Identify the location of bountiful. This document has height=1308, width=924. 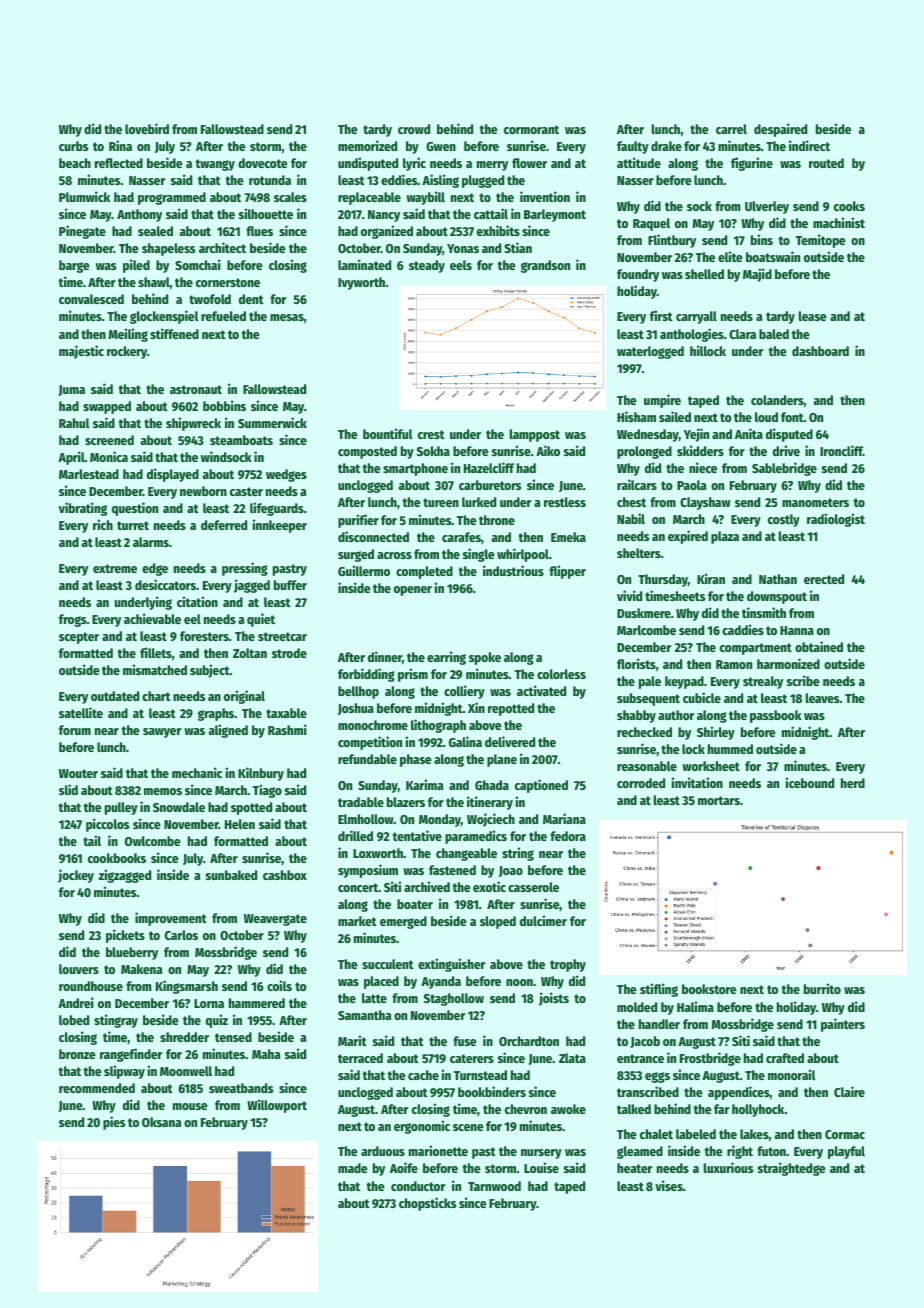
(388, 433).
